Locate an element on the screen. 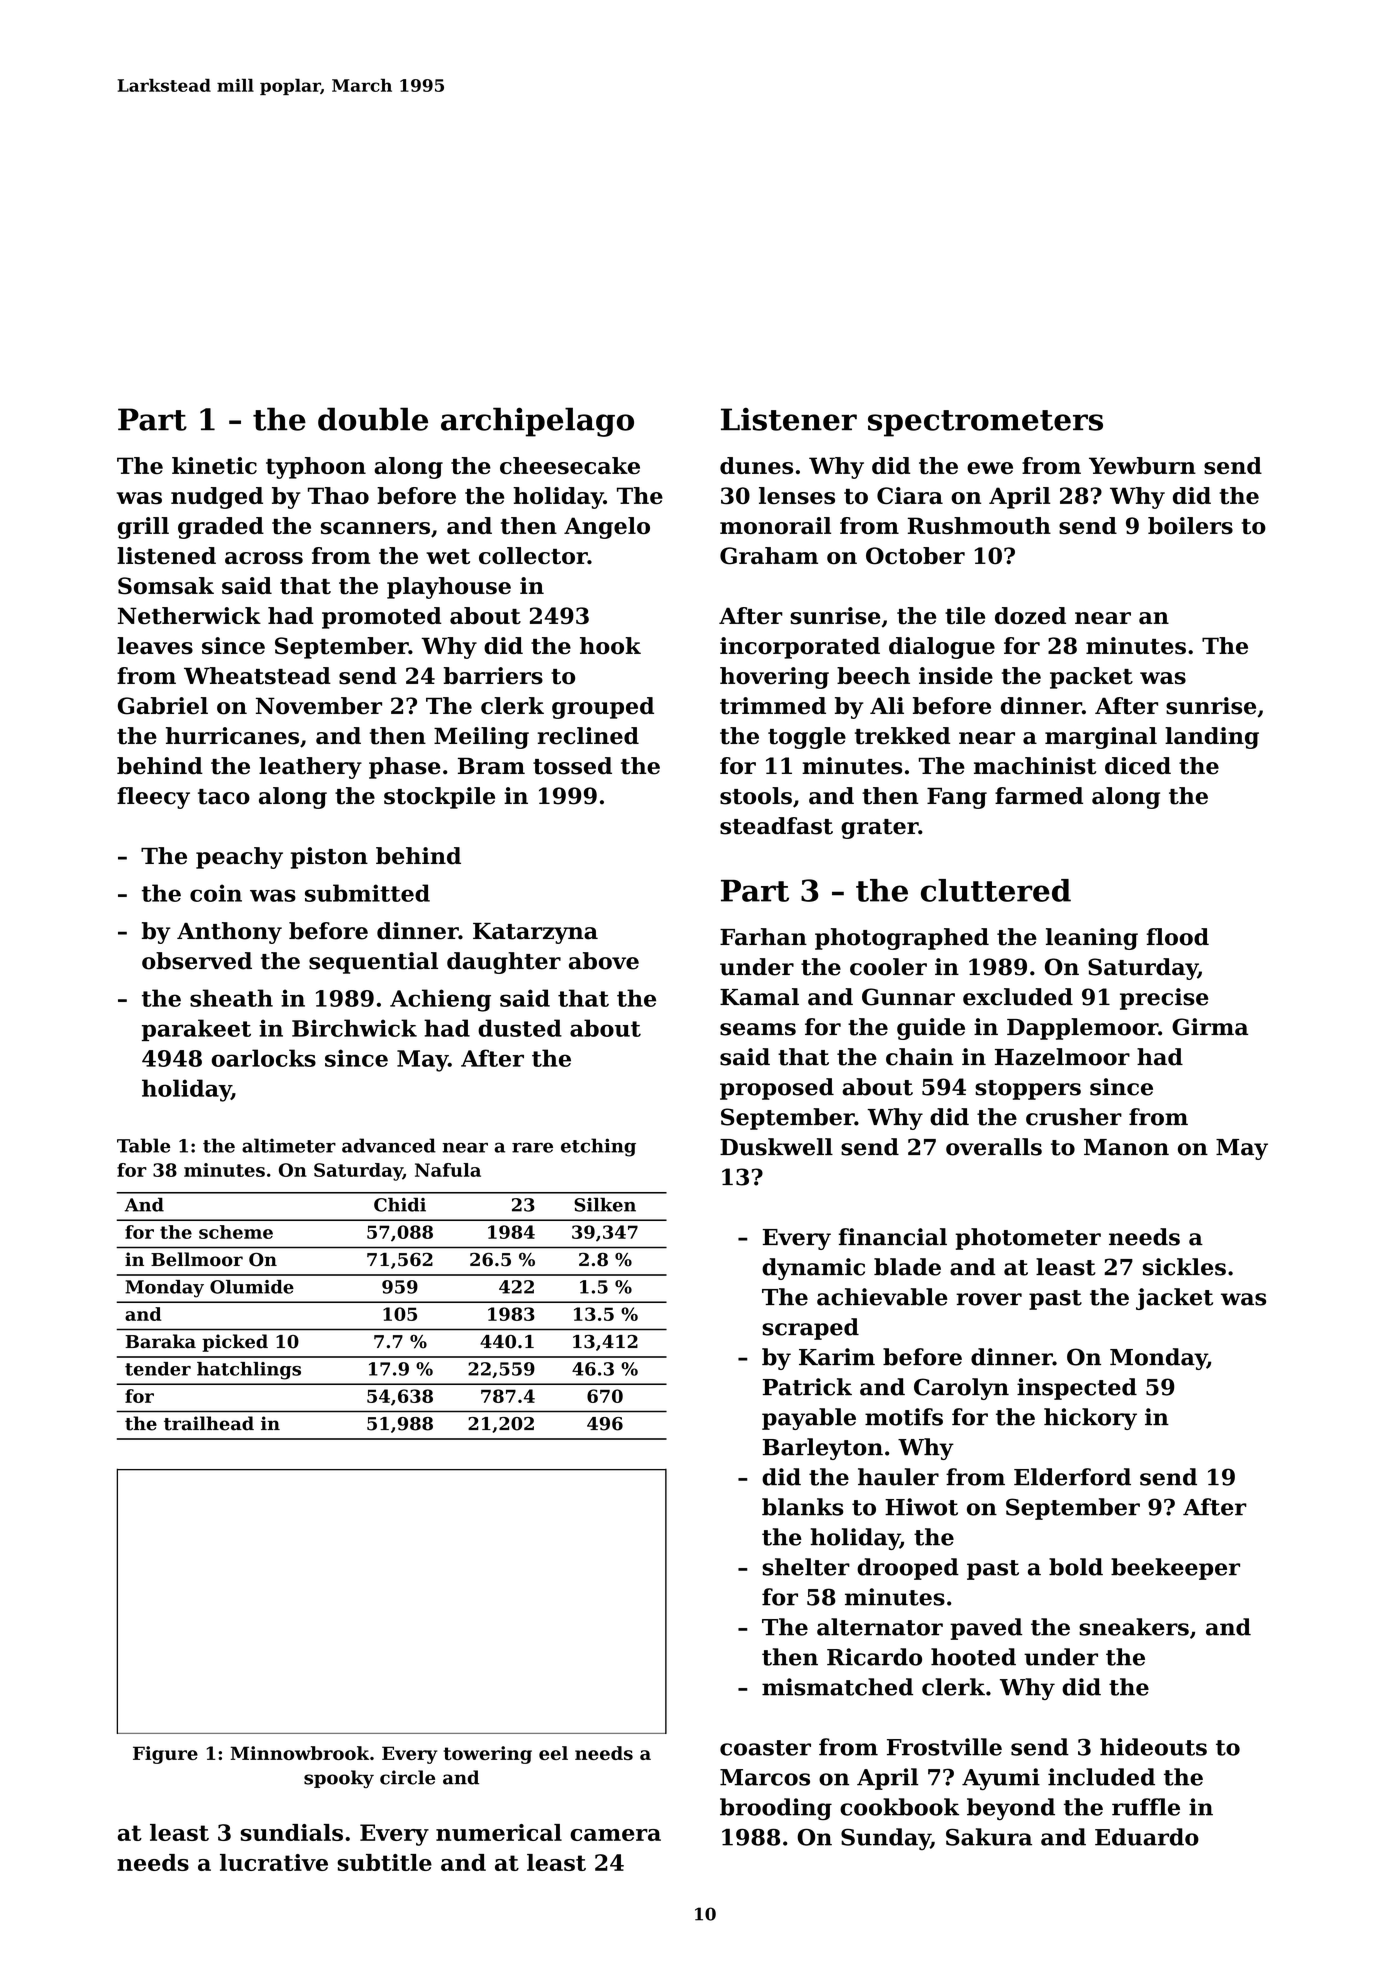 The image size is (1386, 1969). hickory is located at coordinates (1090, 1419).
